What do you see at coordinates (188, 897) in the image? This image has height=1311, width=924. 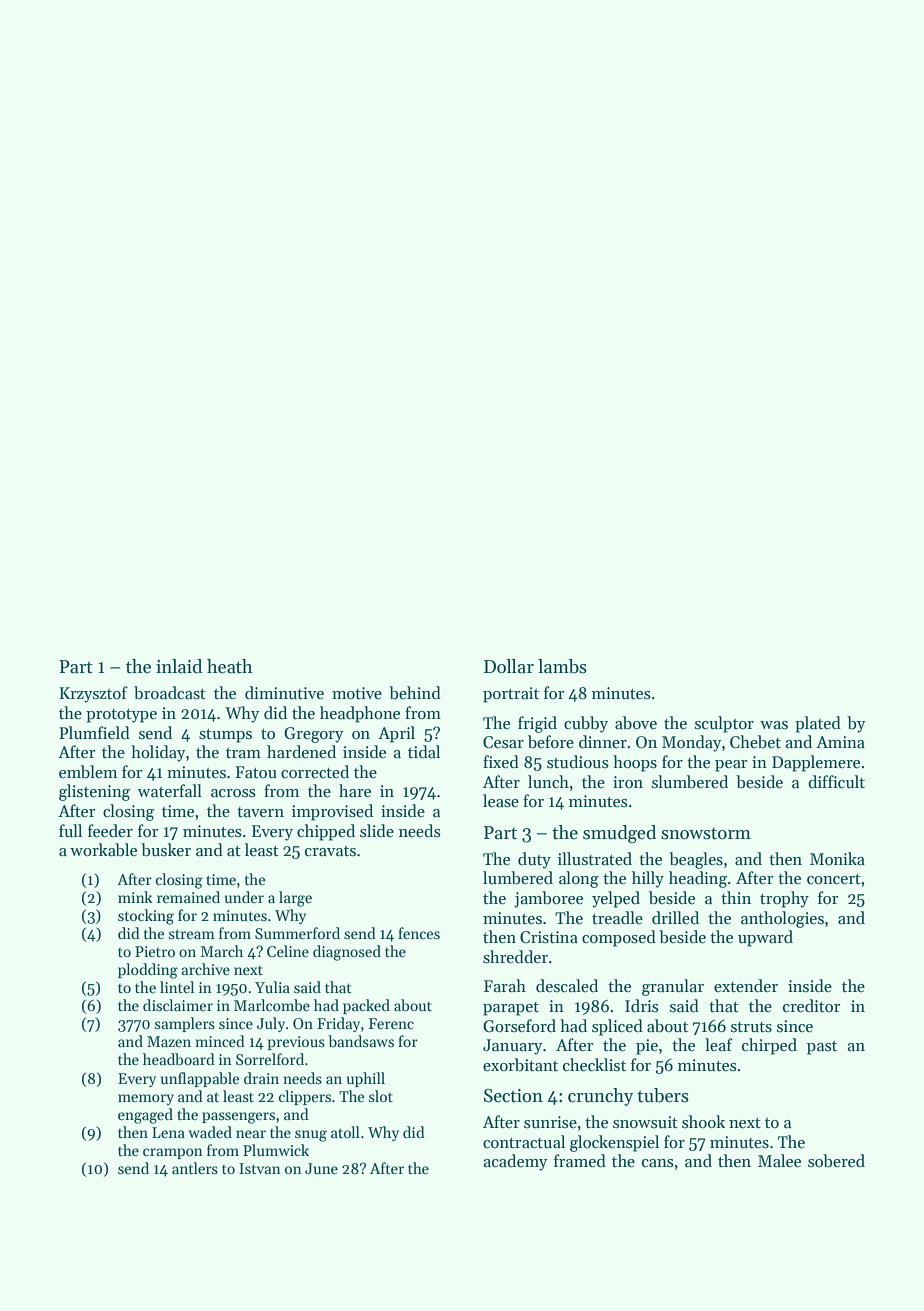 I see `remained` at bounding box center [188, 897].
